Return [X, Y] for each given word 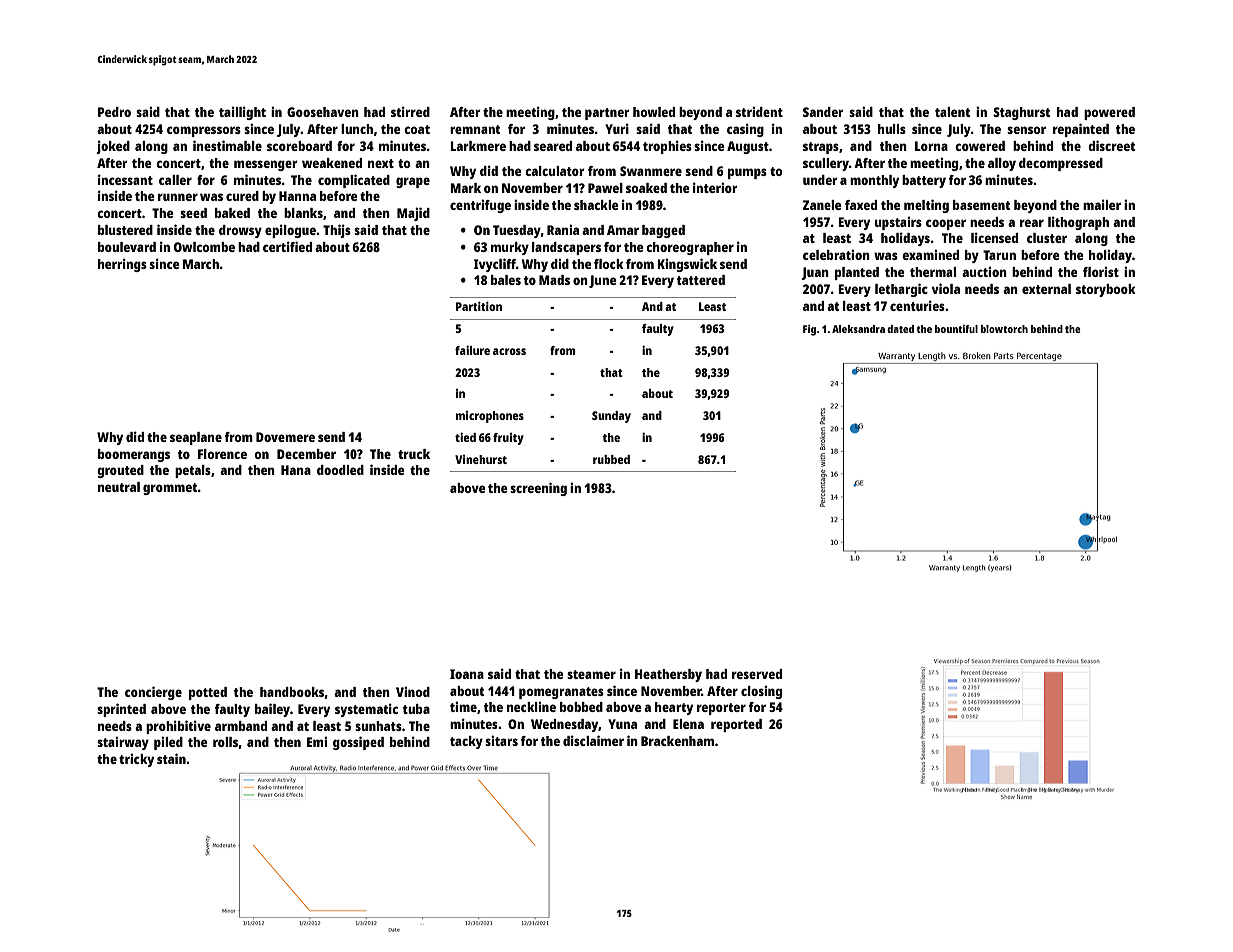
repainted [1081, 130]
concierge [153, 693]
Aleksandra [858, 329]
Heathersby [668, 675]
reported [736, 725]
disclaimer [593, 740]
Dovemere [285, 437]
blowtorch [1004, 329]
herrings [122, 265]
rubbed [611, 459]
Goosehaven [323, 112]
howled [654, 112]
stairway [123, 743]
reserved [757, 674]
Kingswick [687, 265]
